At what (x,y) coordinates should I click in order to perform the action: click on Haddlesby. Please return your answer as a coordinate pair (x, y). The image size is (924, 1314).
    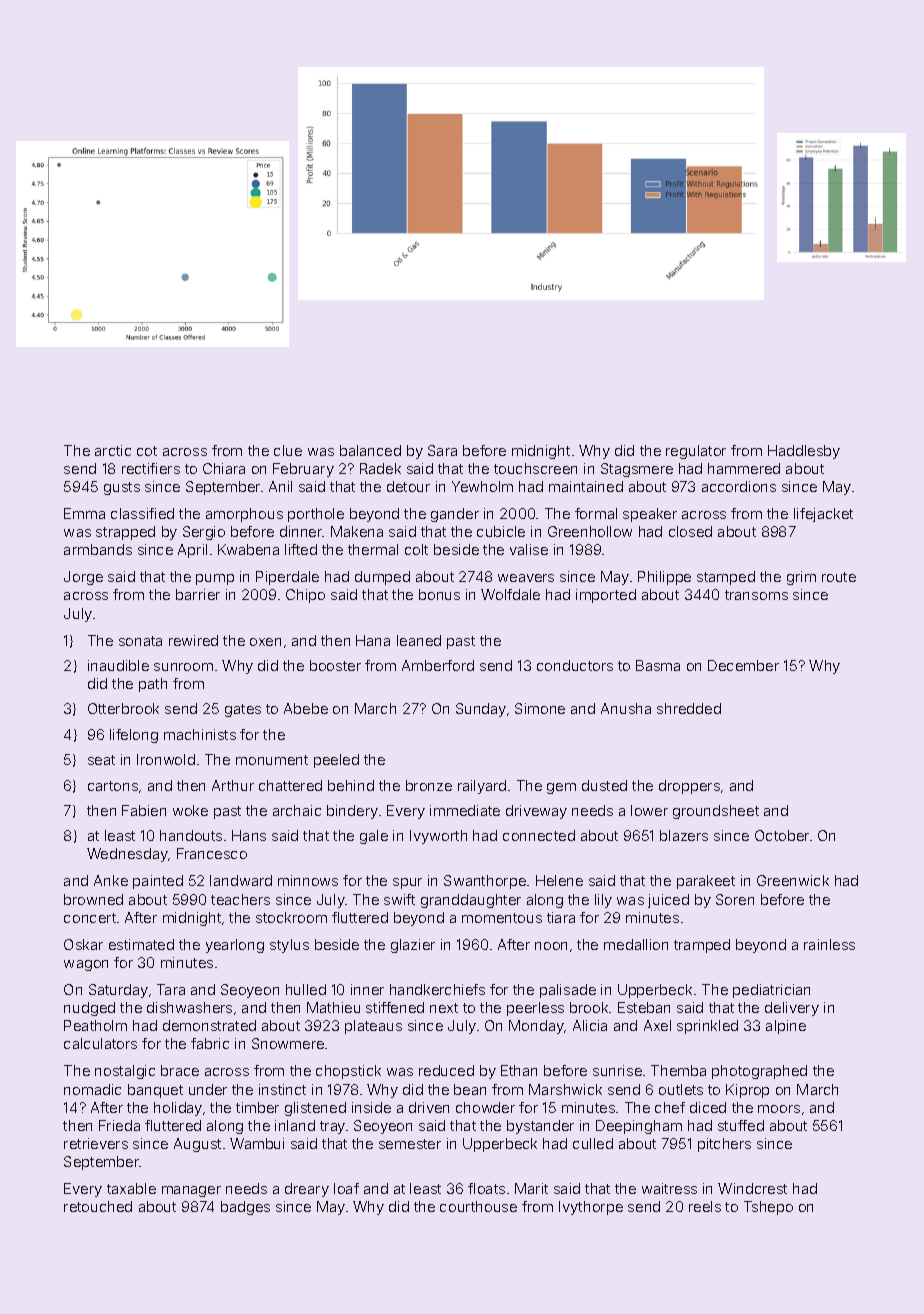
    Looking at the image, I should click on (804, 452).
